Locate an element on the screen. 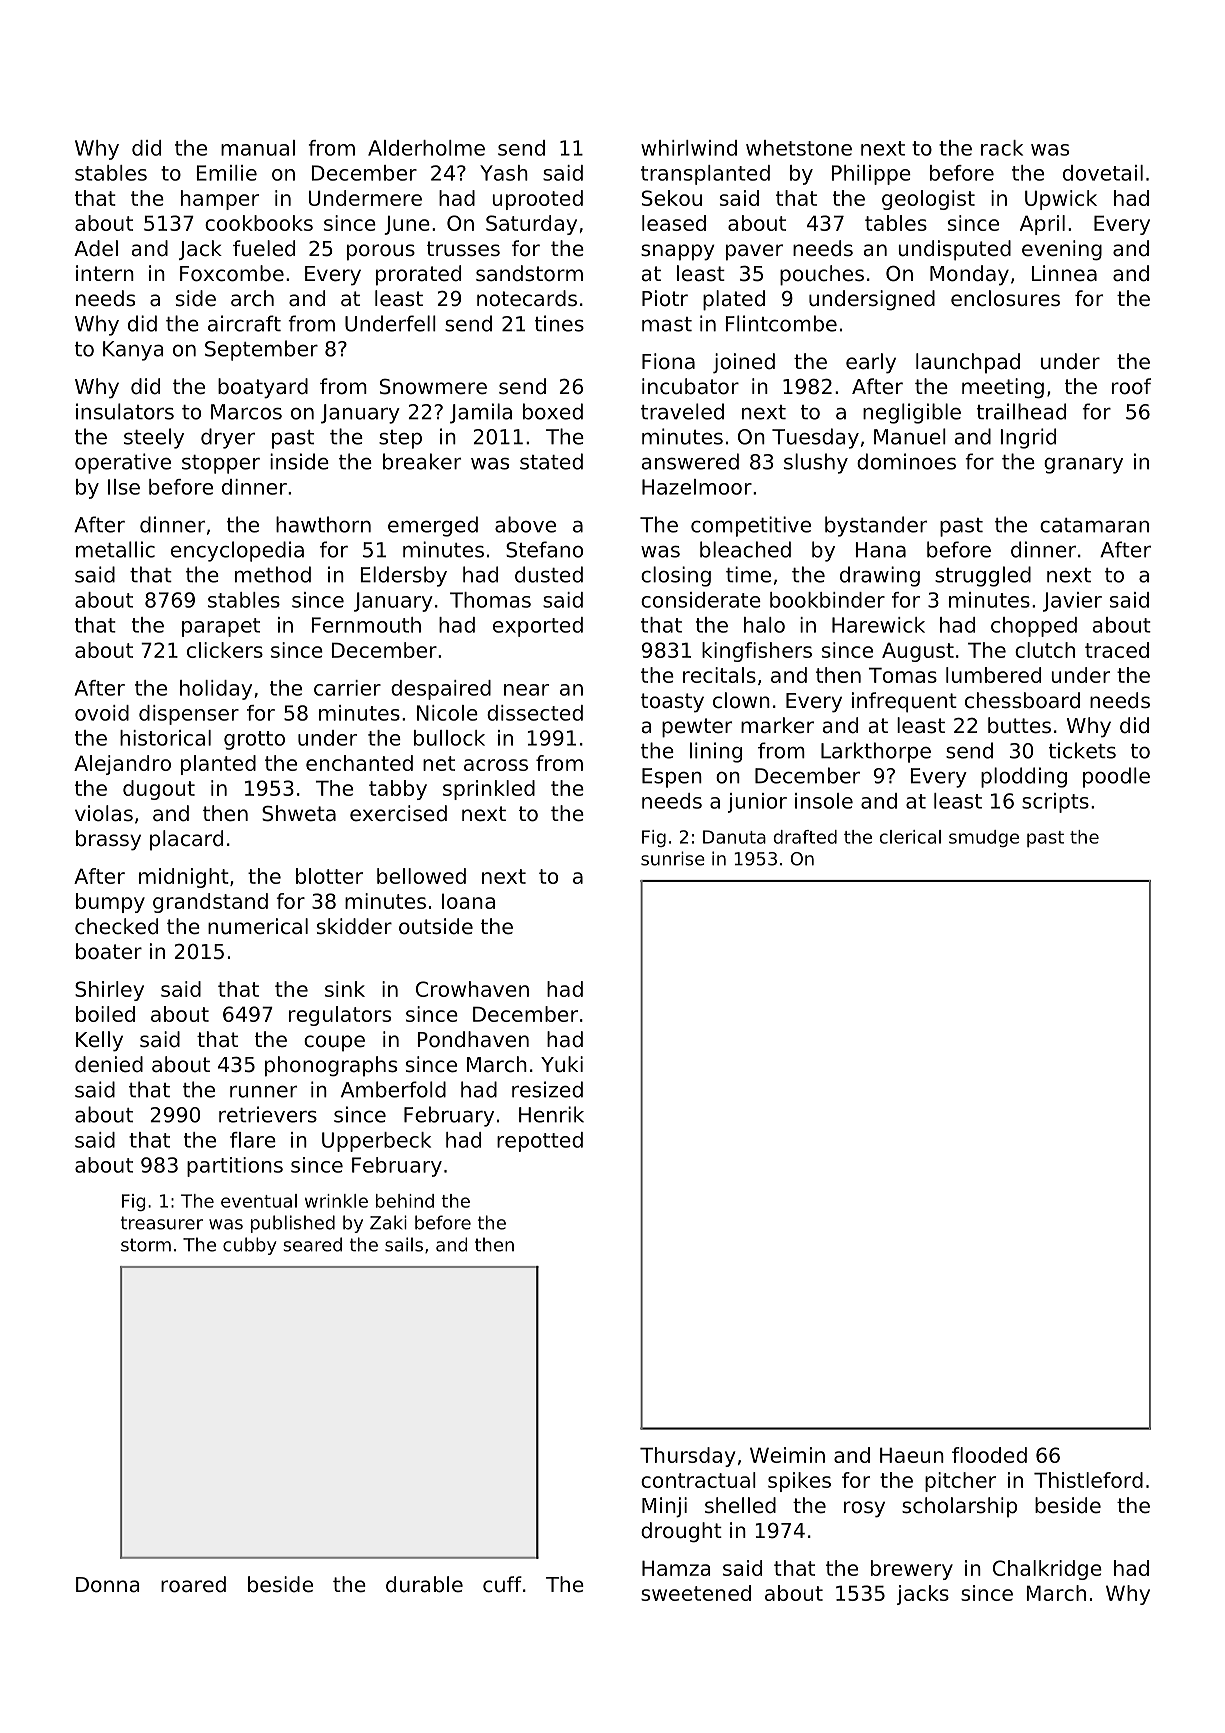 The width and height of the screenshot is (1225, 1733). manual is located at coordinates (258, 148).
